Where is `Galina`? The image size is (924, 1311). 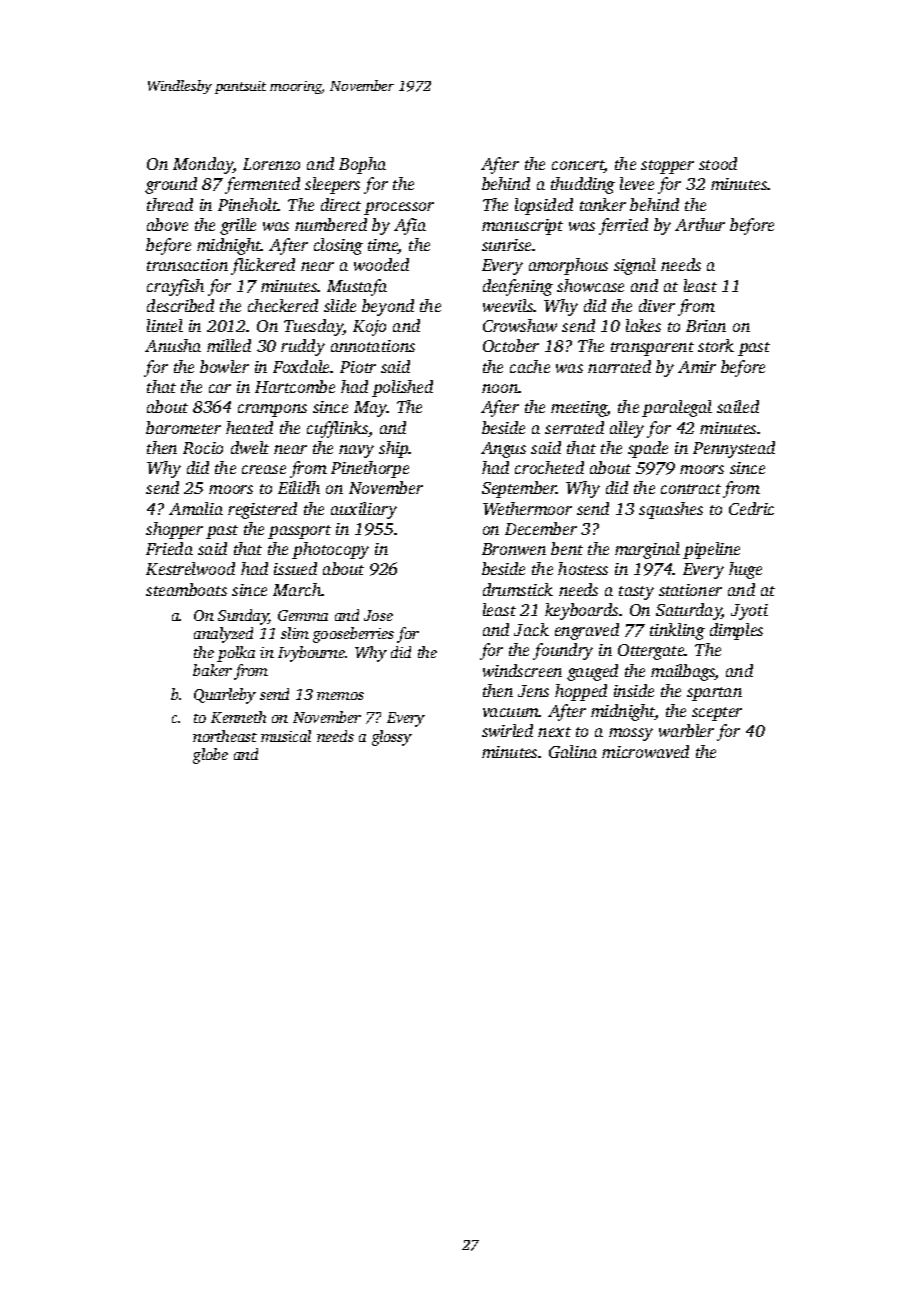 Galina is located at coordinates (573, 751).
